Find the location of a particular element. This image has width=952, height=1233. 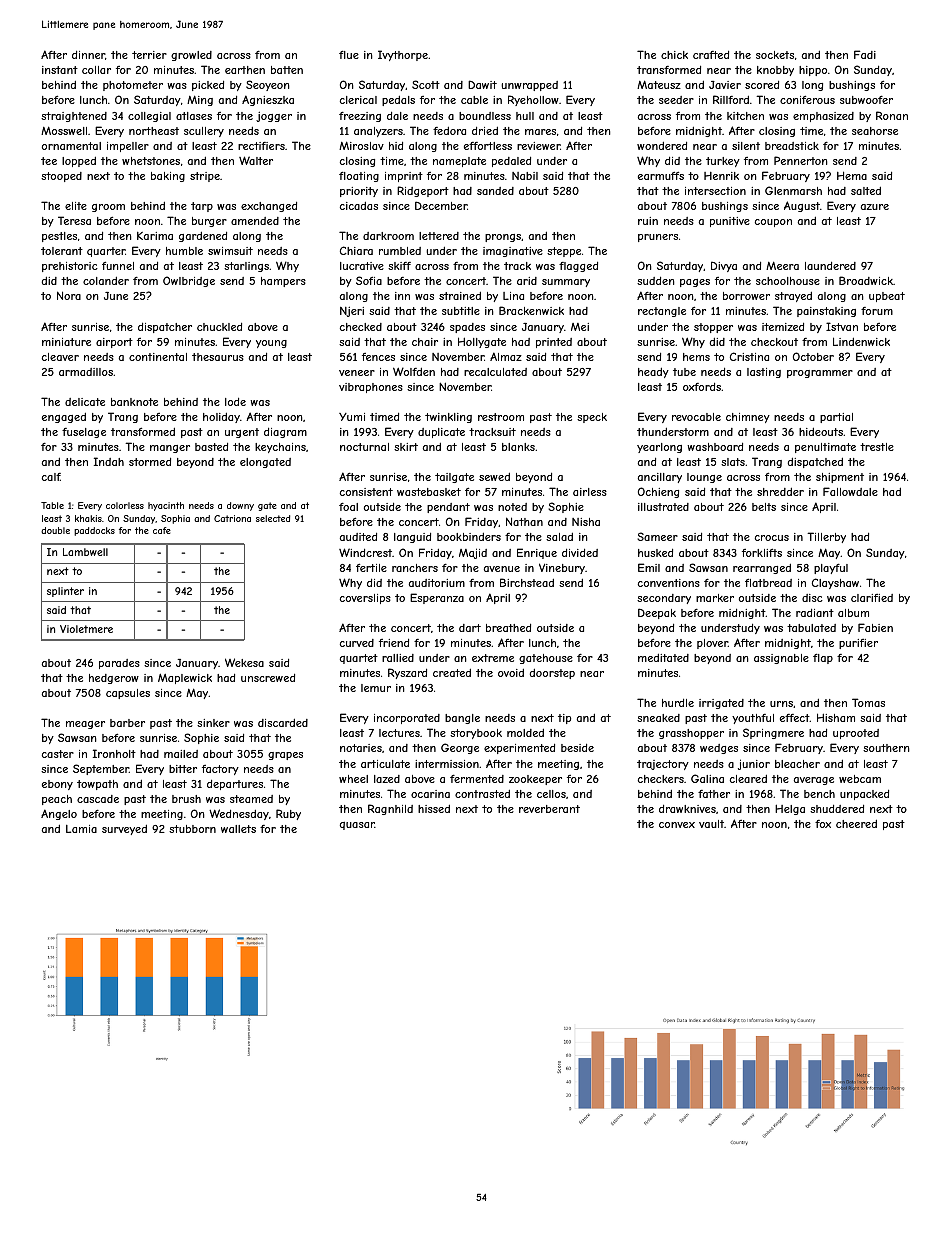

sockets is located at coordinates (775, 55).
